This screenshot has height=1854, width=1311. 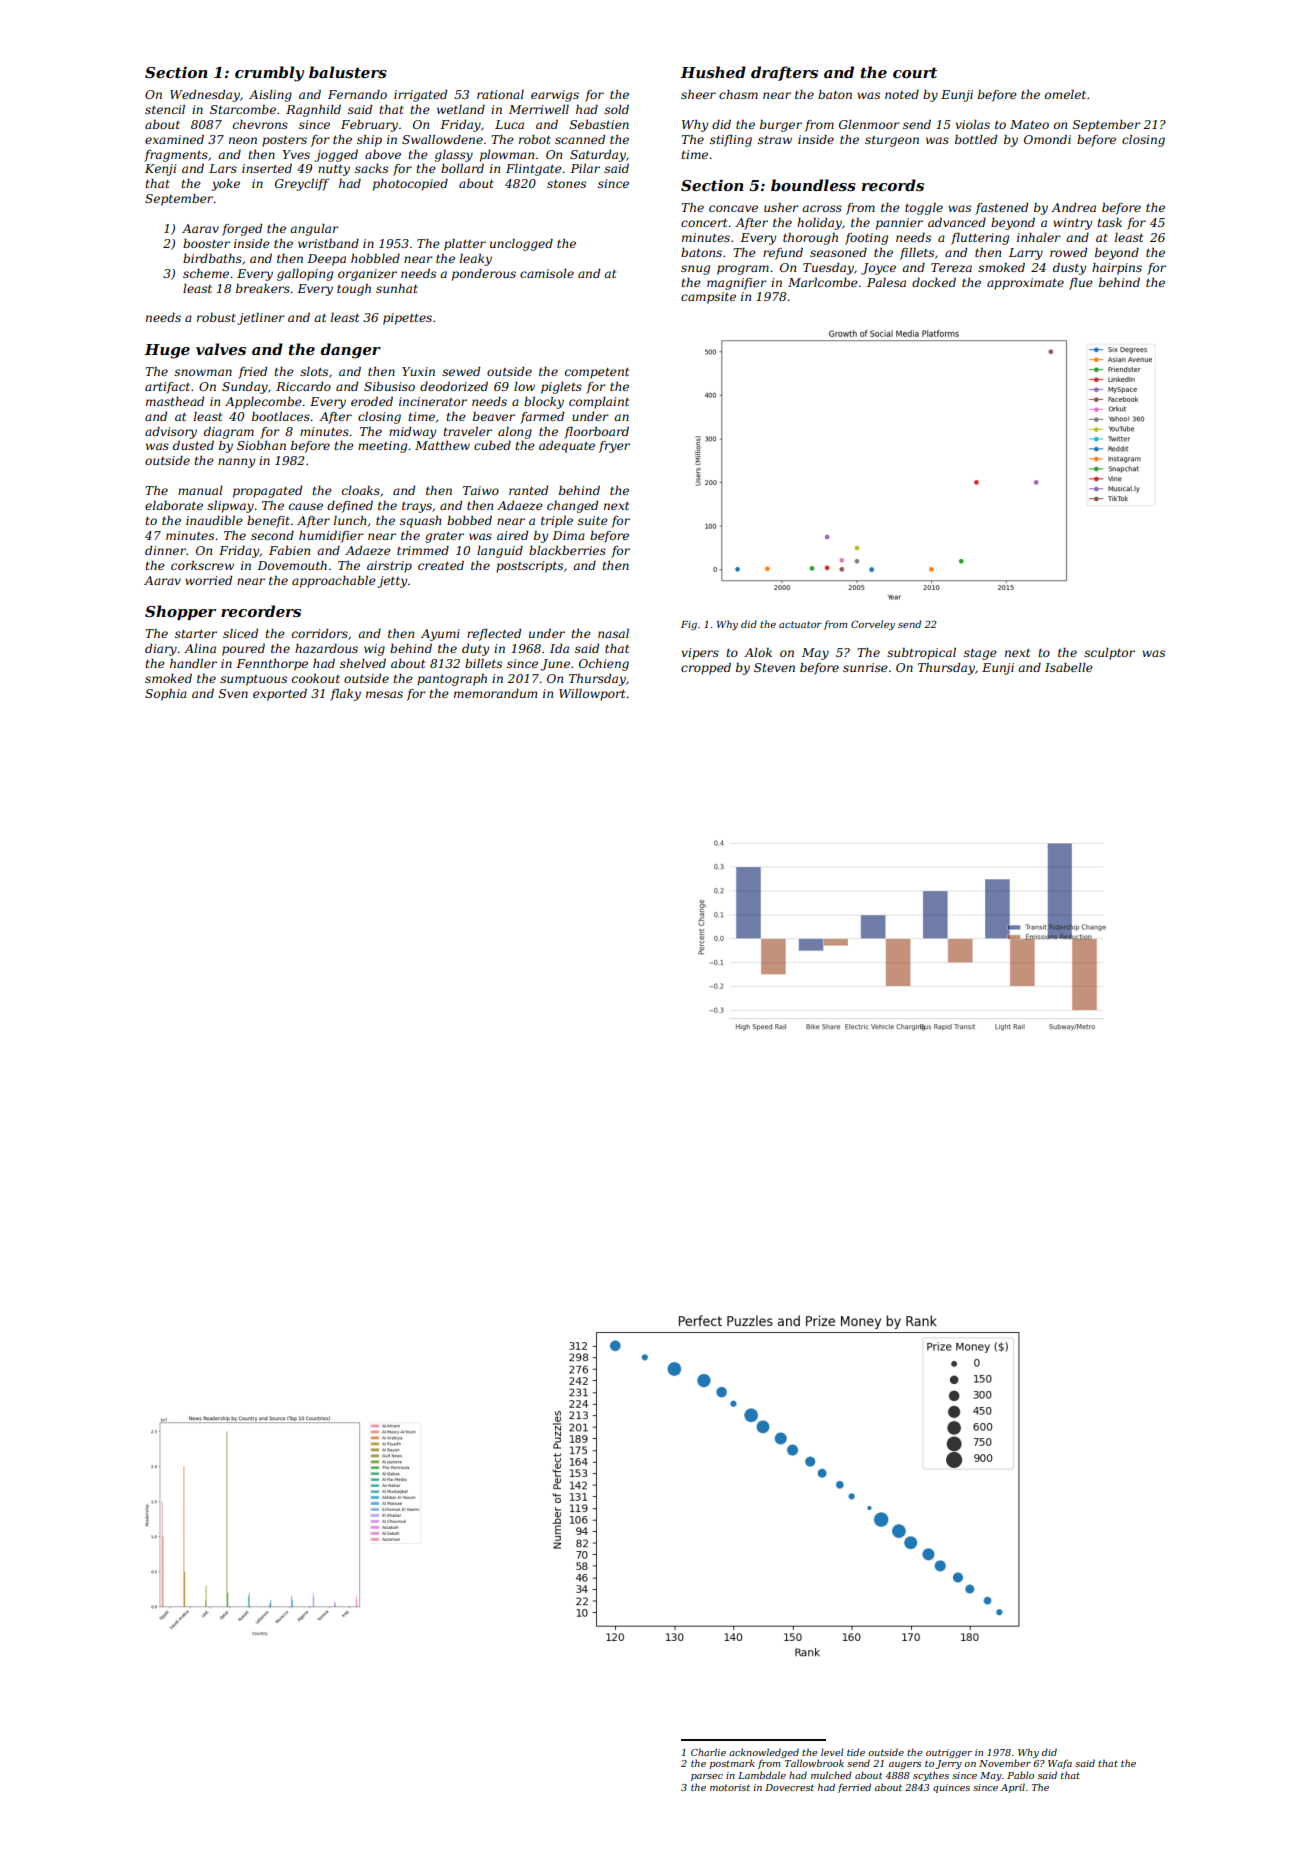 What do you see at coordinates (165, 109) in the screenshot?
I see `stencil` at bounding box center [165, 109].
